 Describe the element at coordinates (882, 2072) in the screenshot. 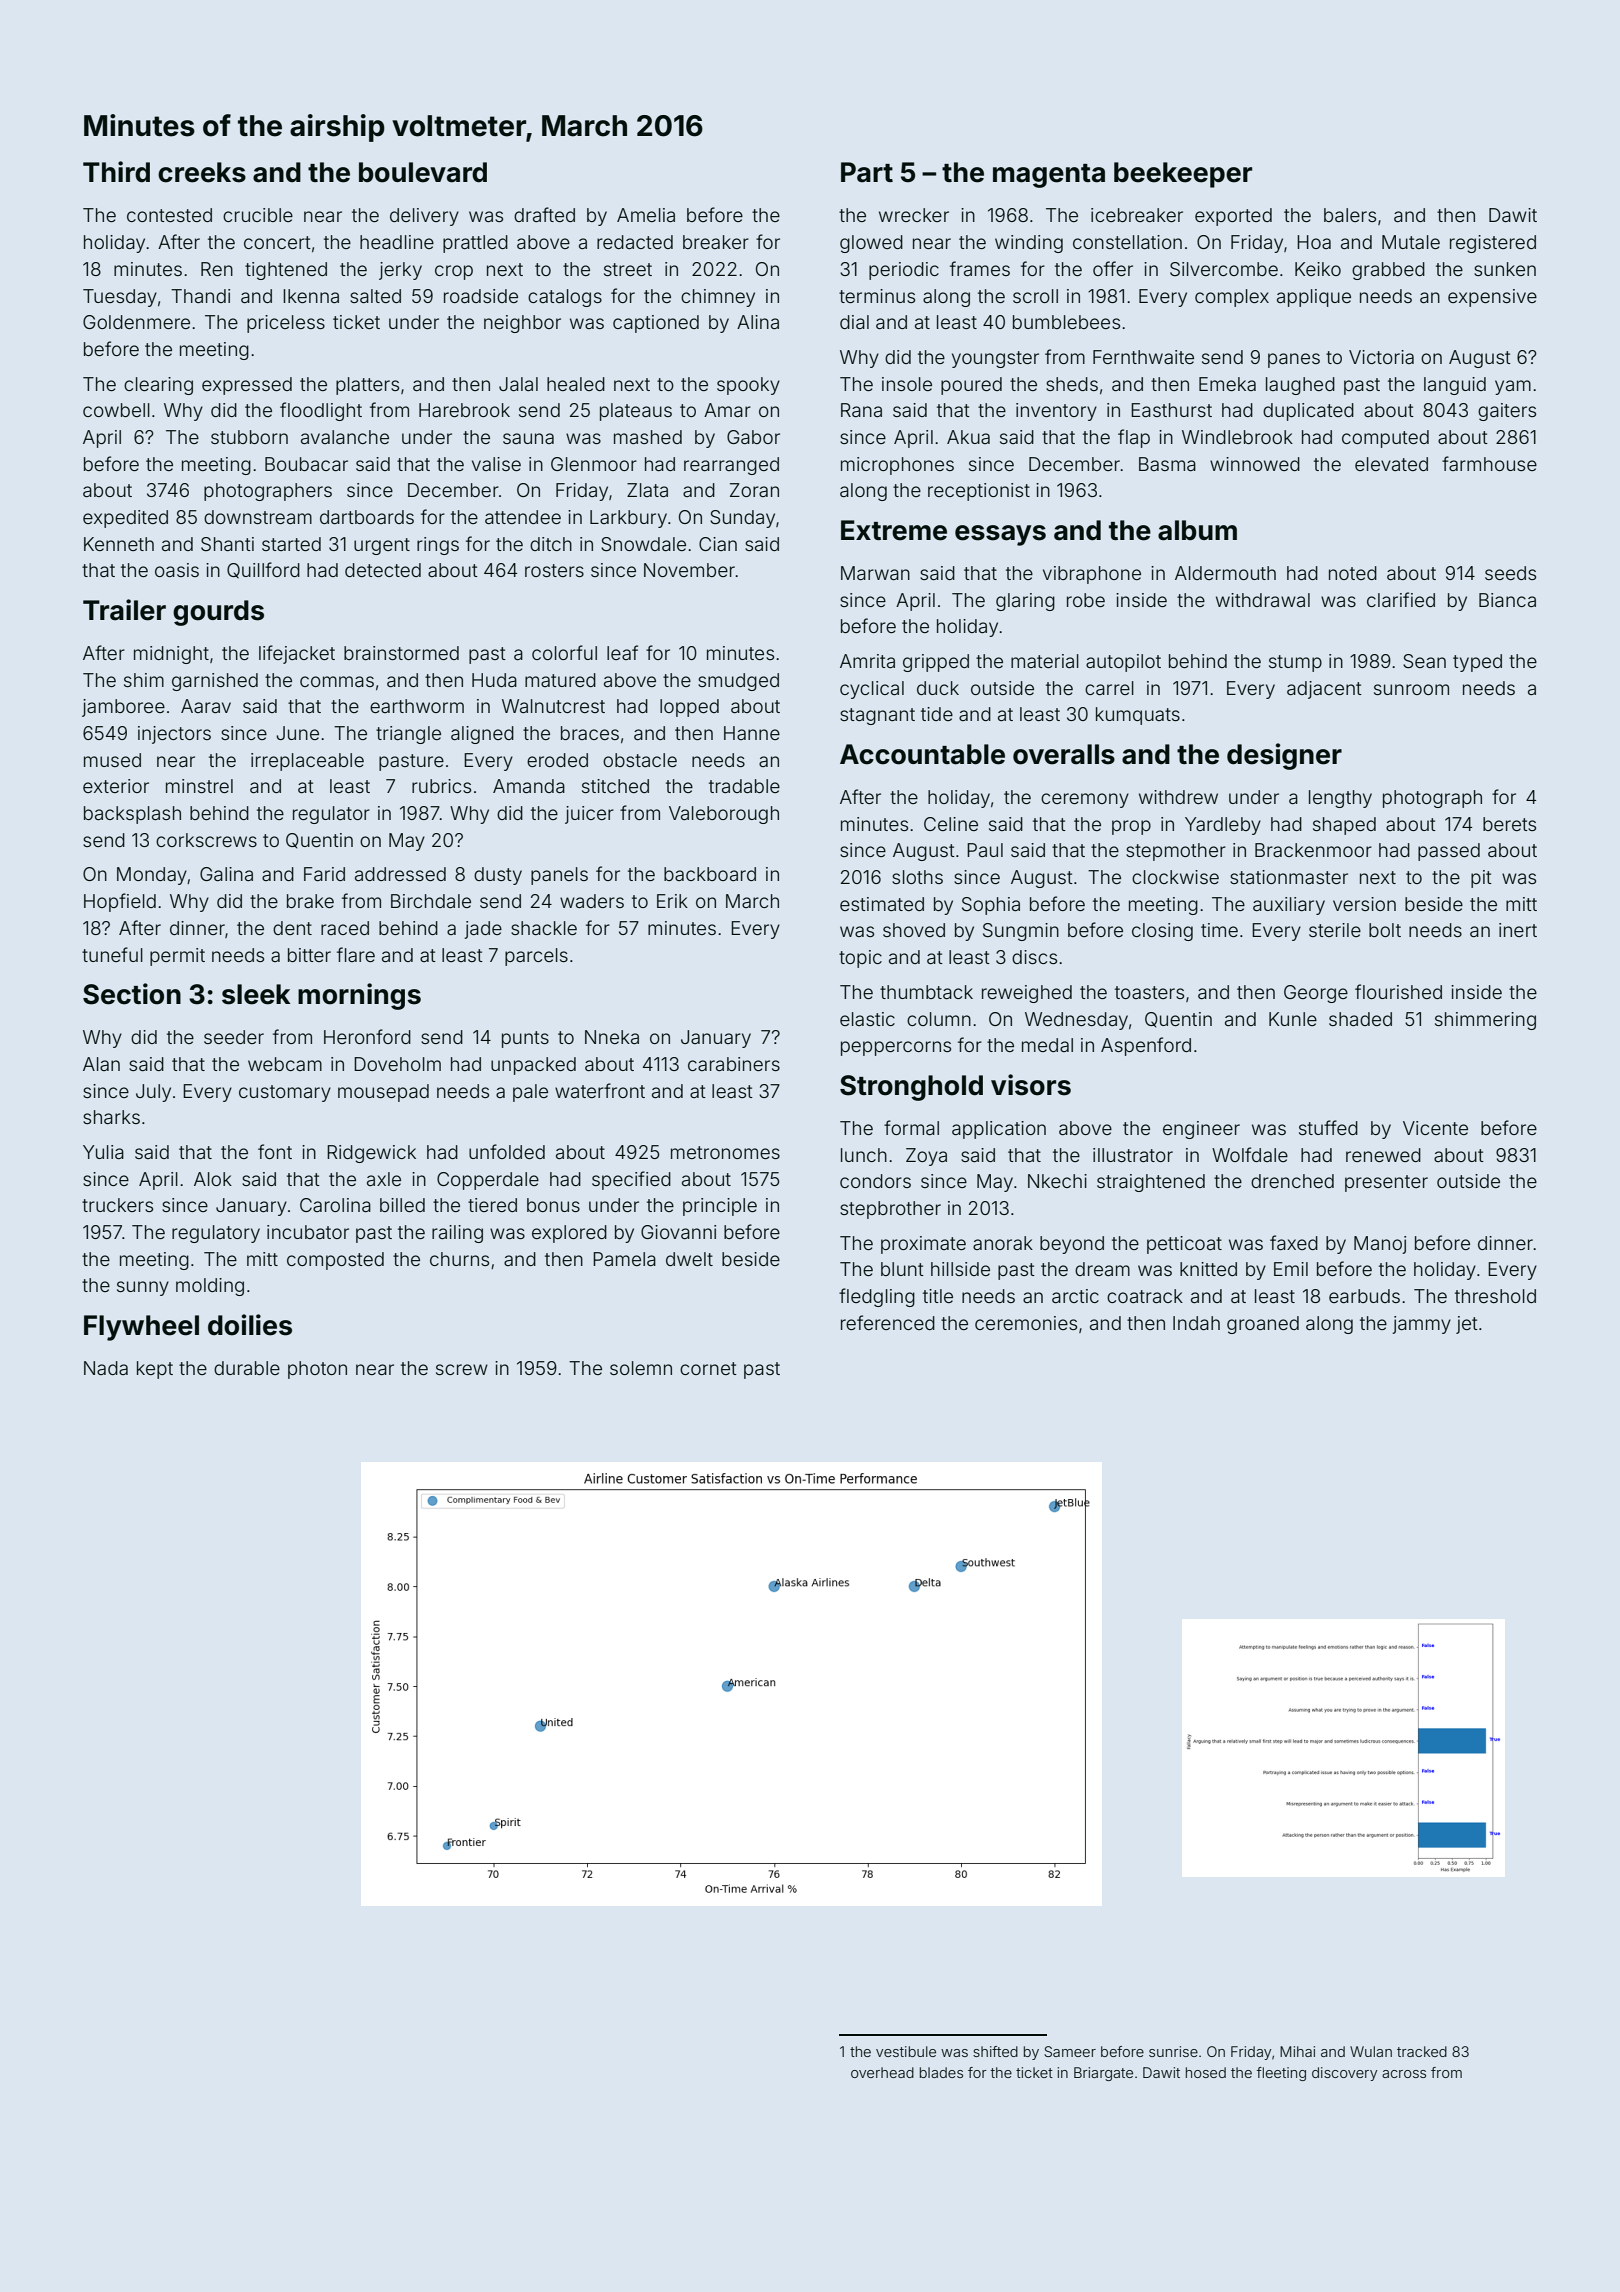

I see `overhead` at that location.
